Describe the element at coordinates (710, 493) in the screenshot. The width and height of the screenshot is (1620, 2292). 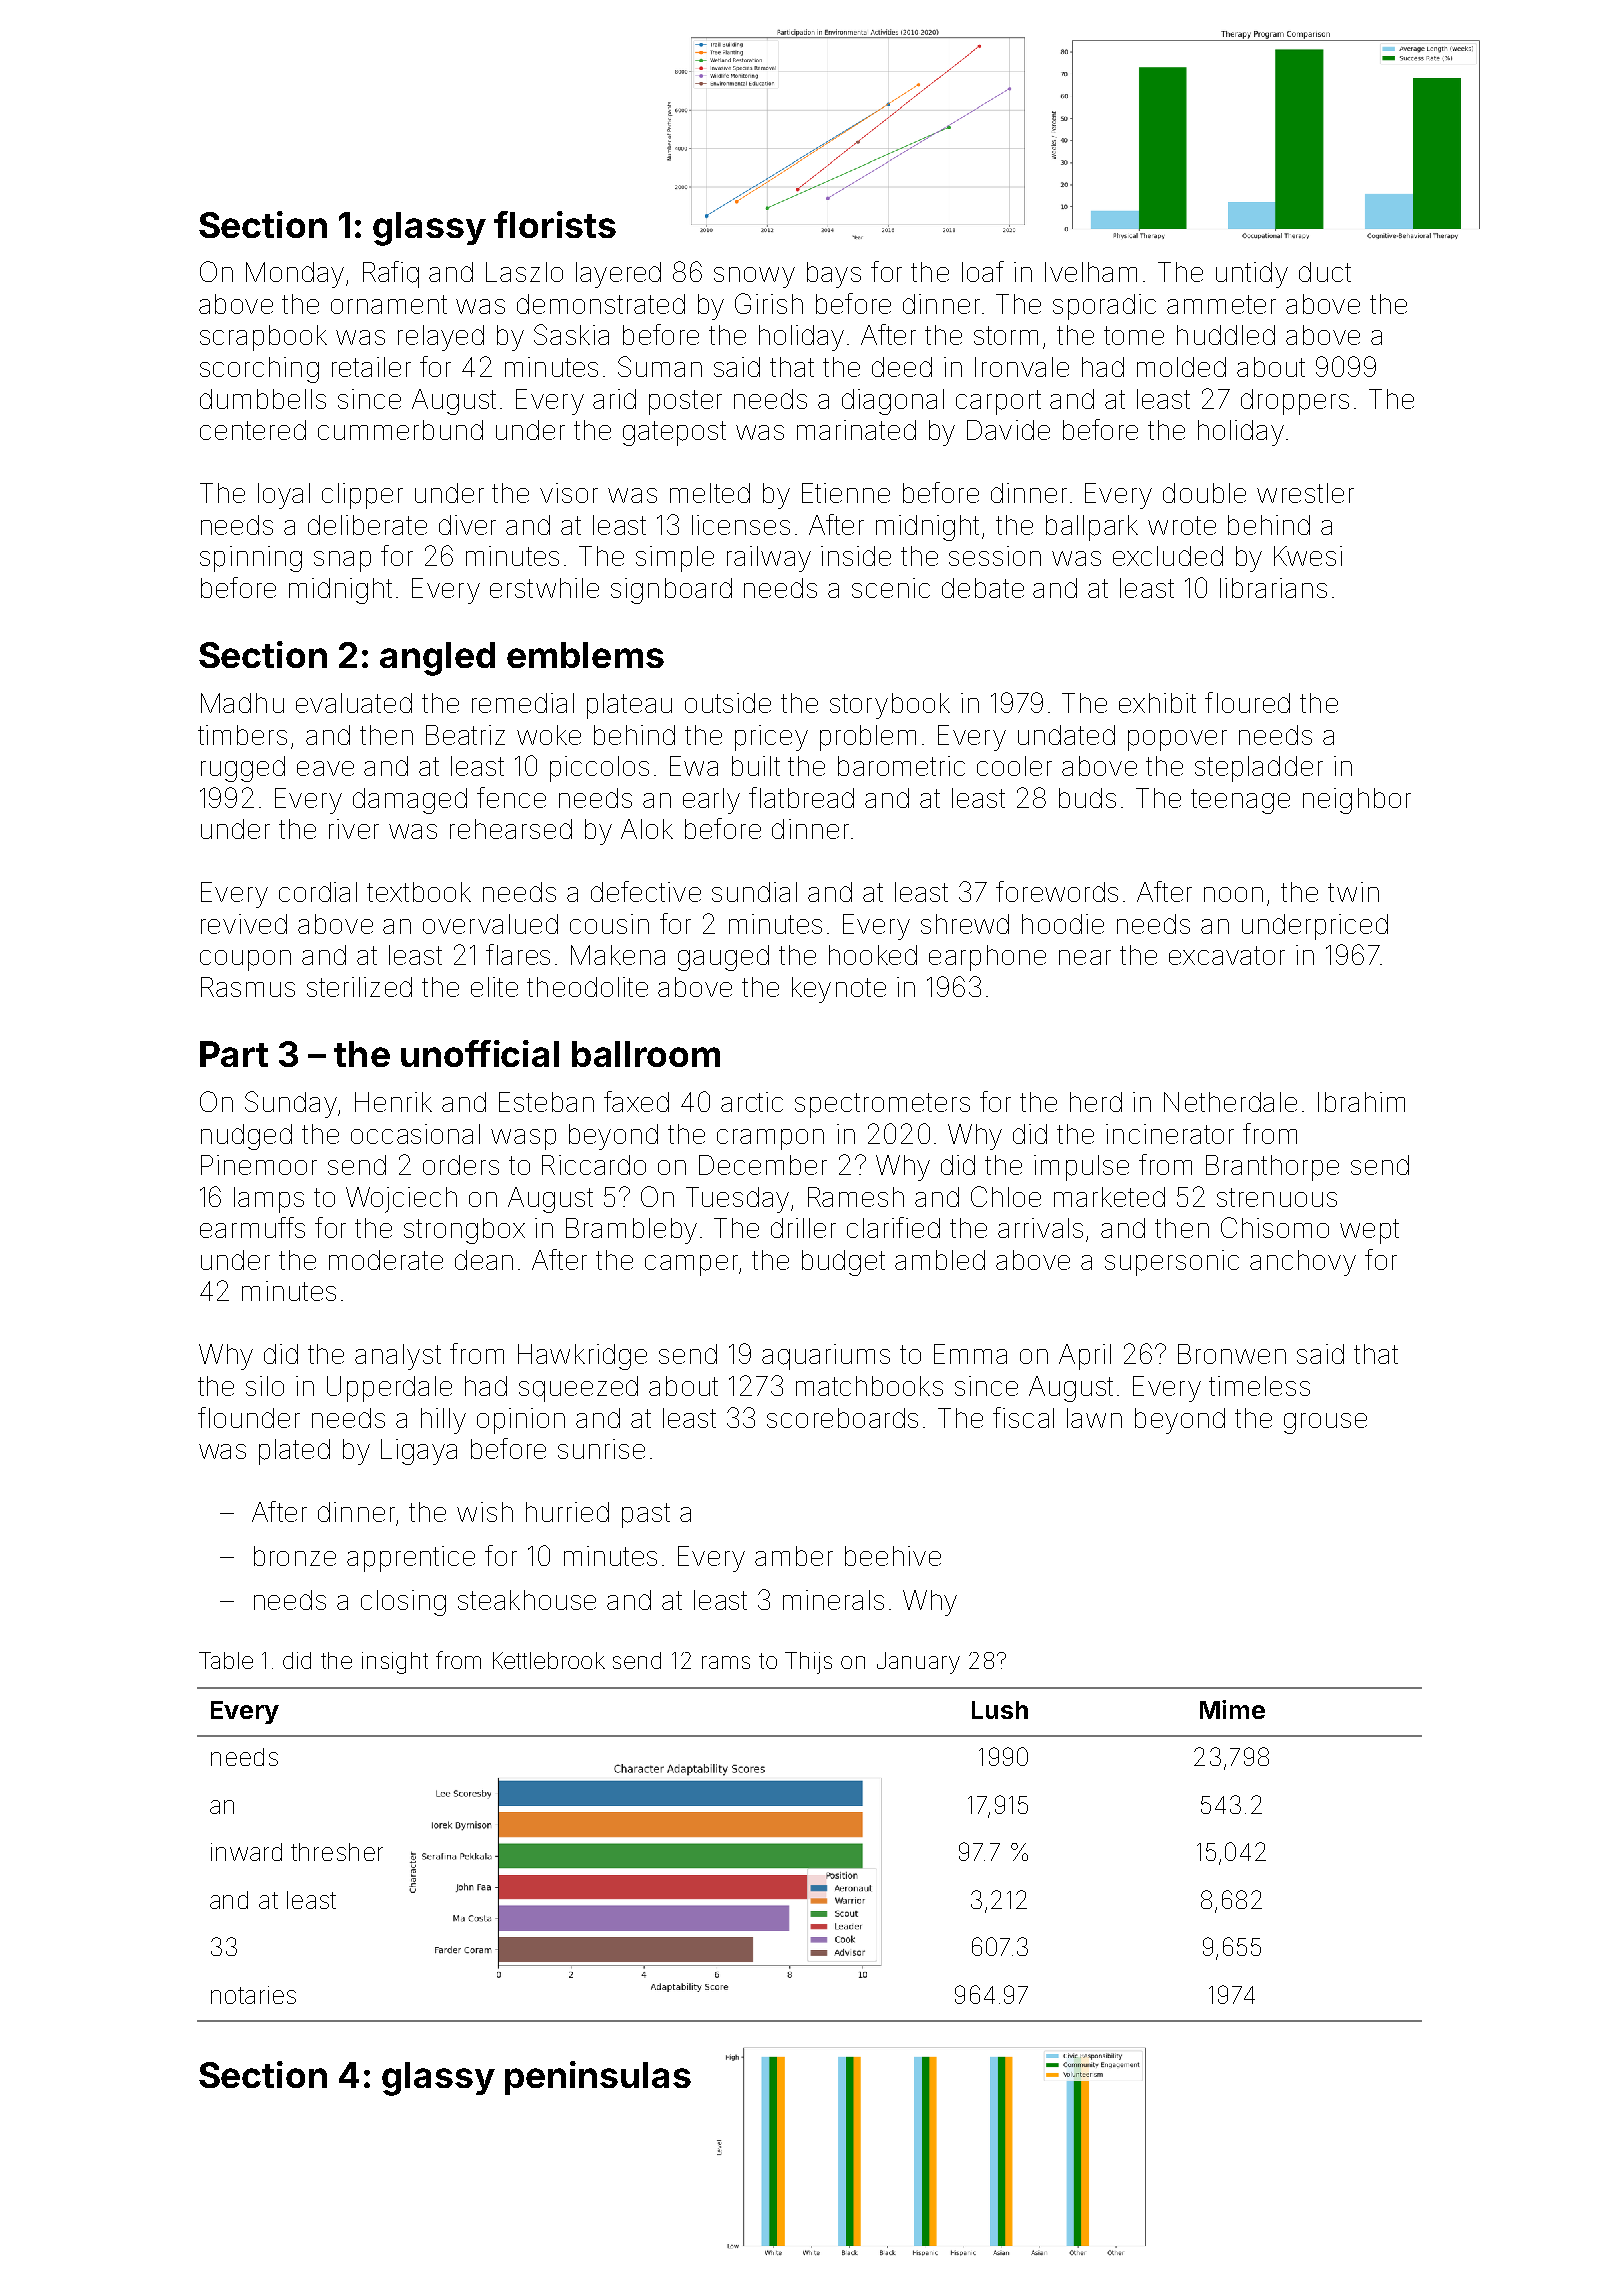
I see `melted` at that location.
